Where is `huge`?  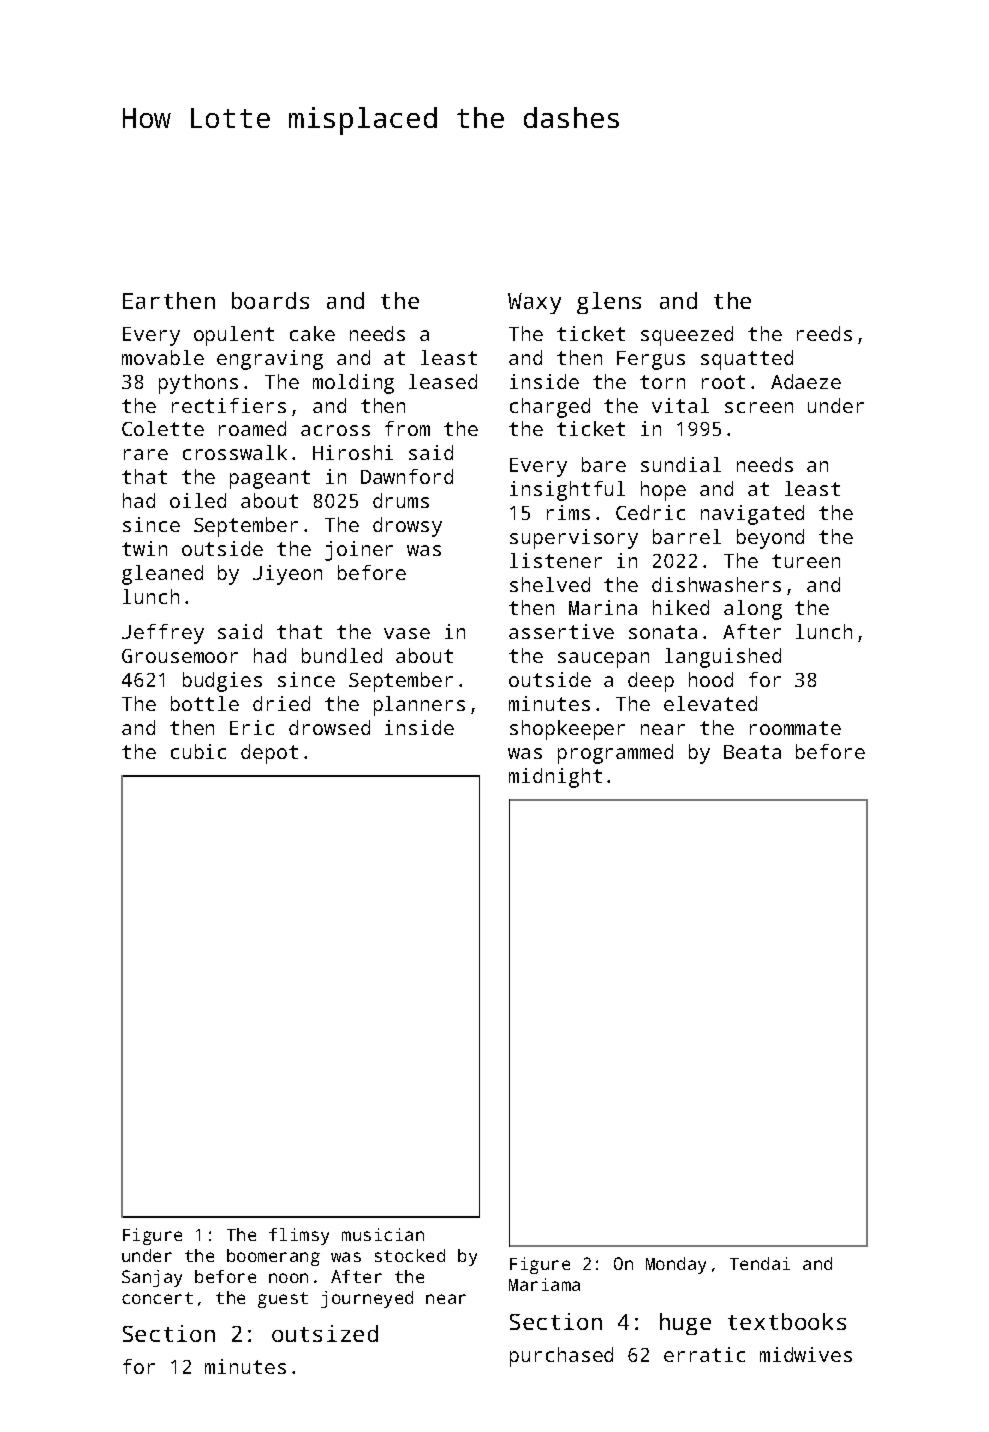 huge is located at coordinates (685, 1324).
